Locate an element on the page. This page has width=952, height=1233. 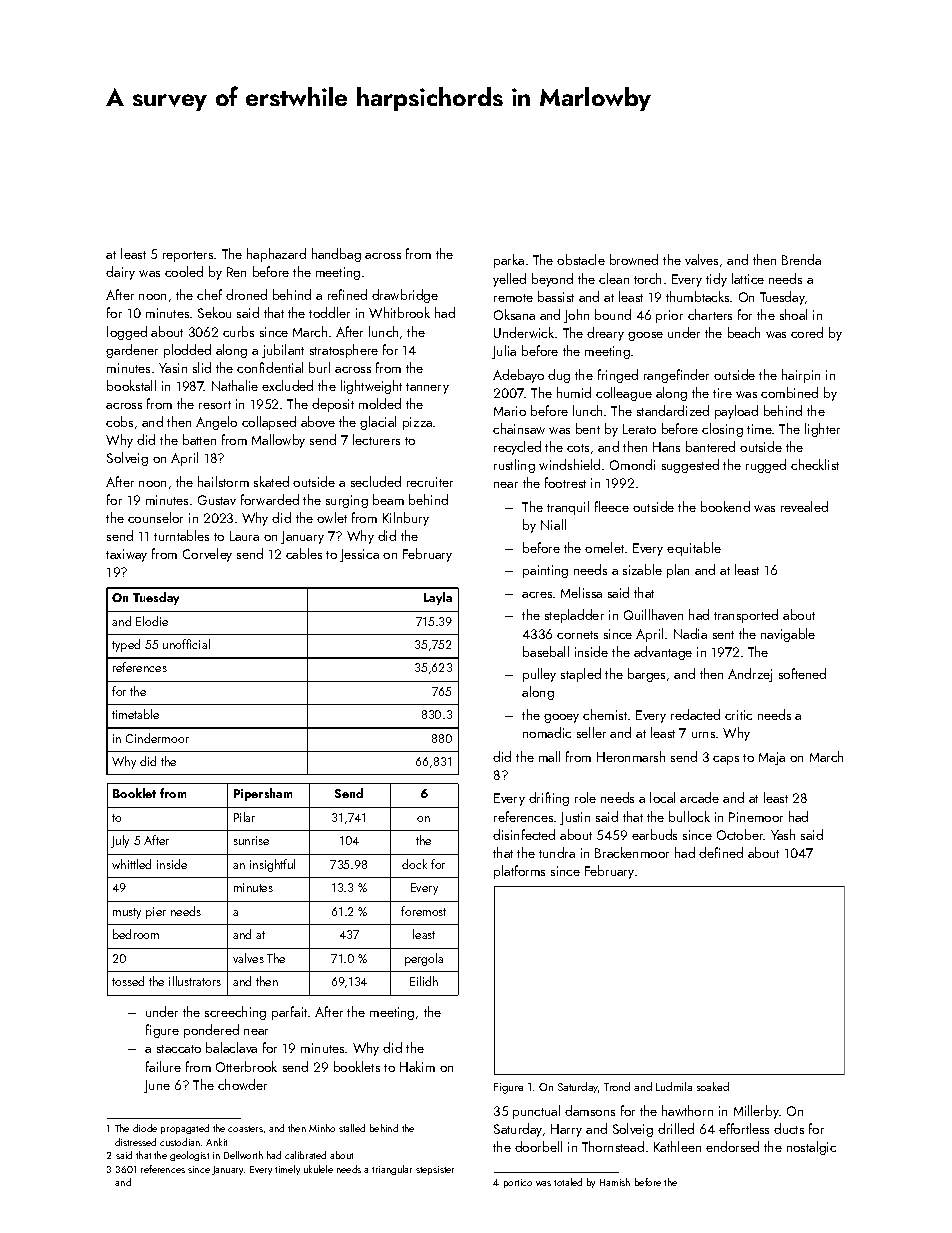
obstacle is located at coordinates (581, 259).
